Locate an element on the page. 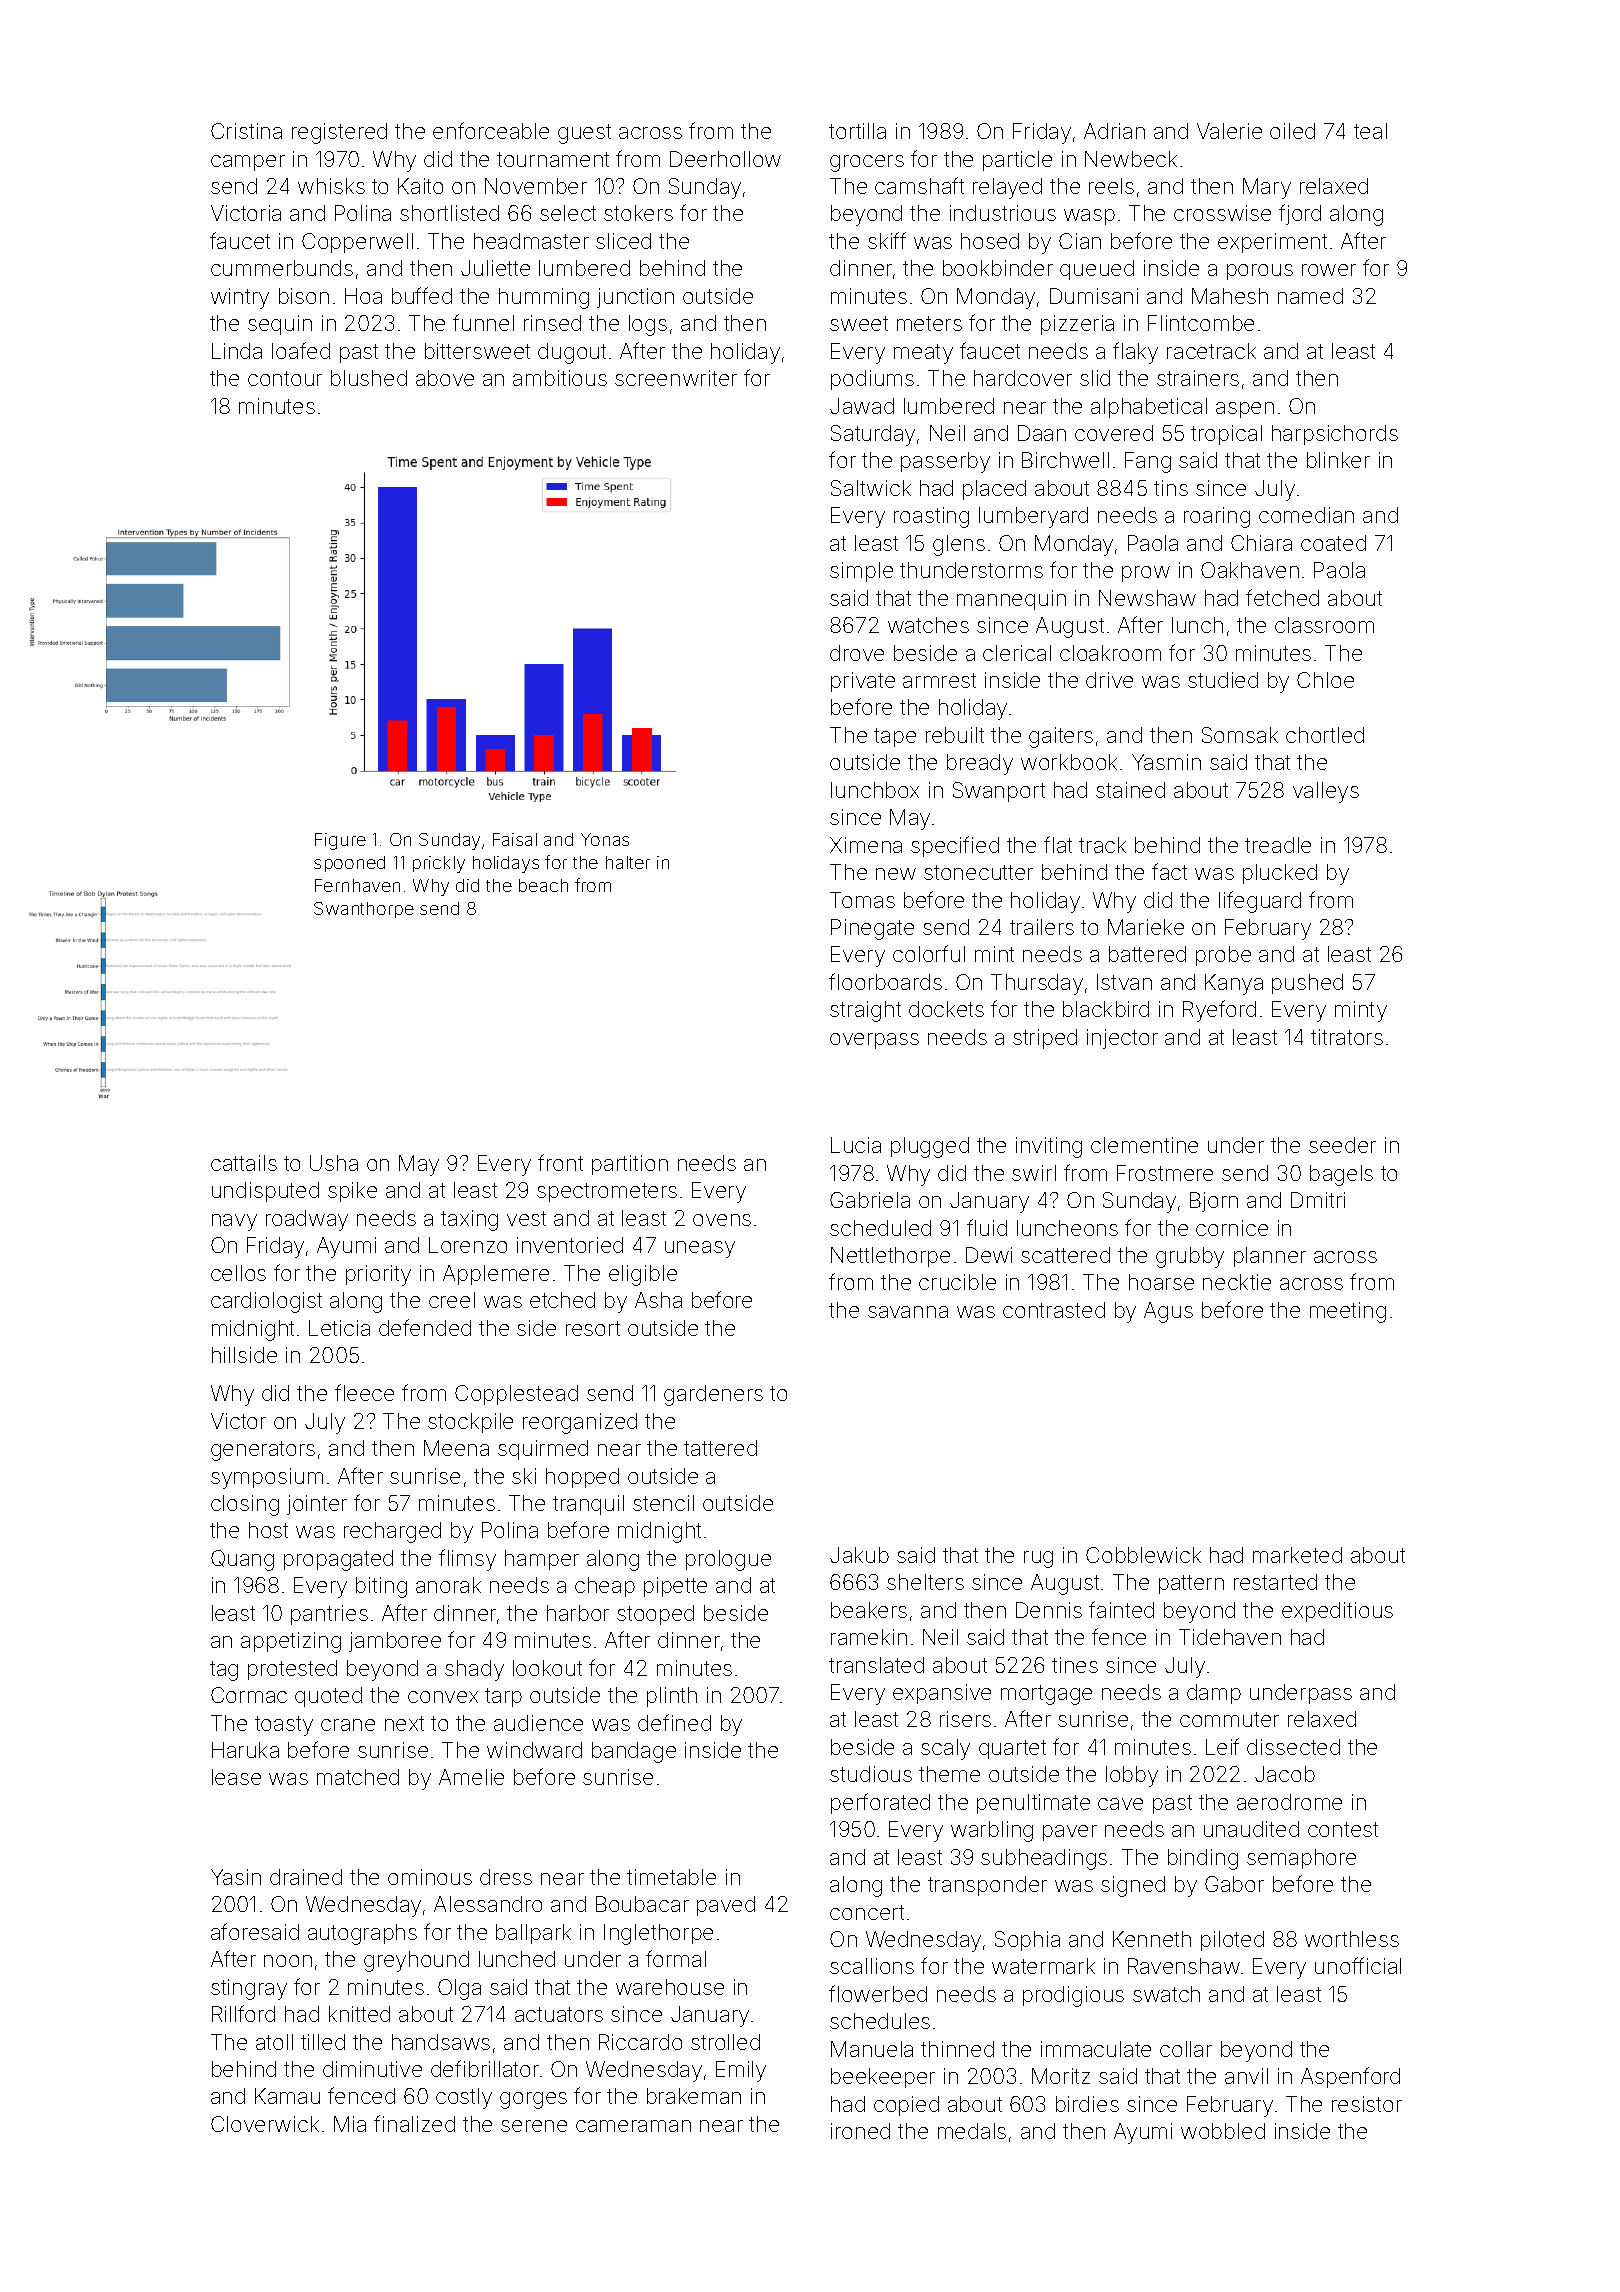  registered is located at coordinates (339, 133).
